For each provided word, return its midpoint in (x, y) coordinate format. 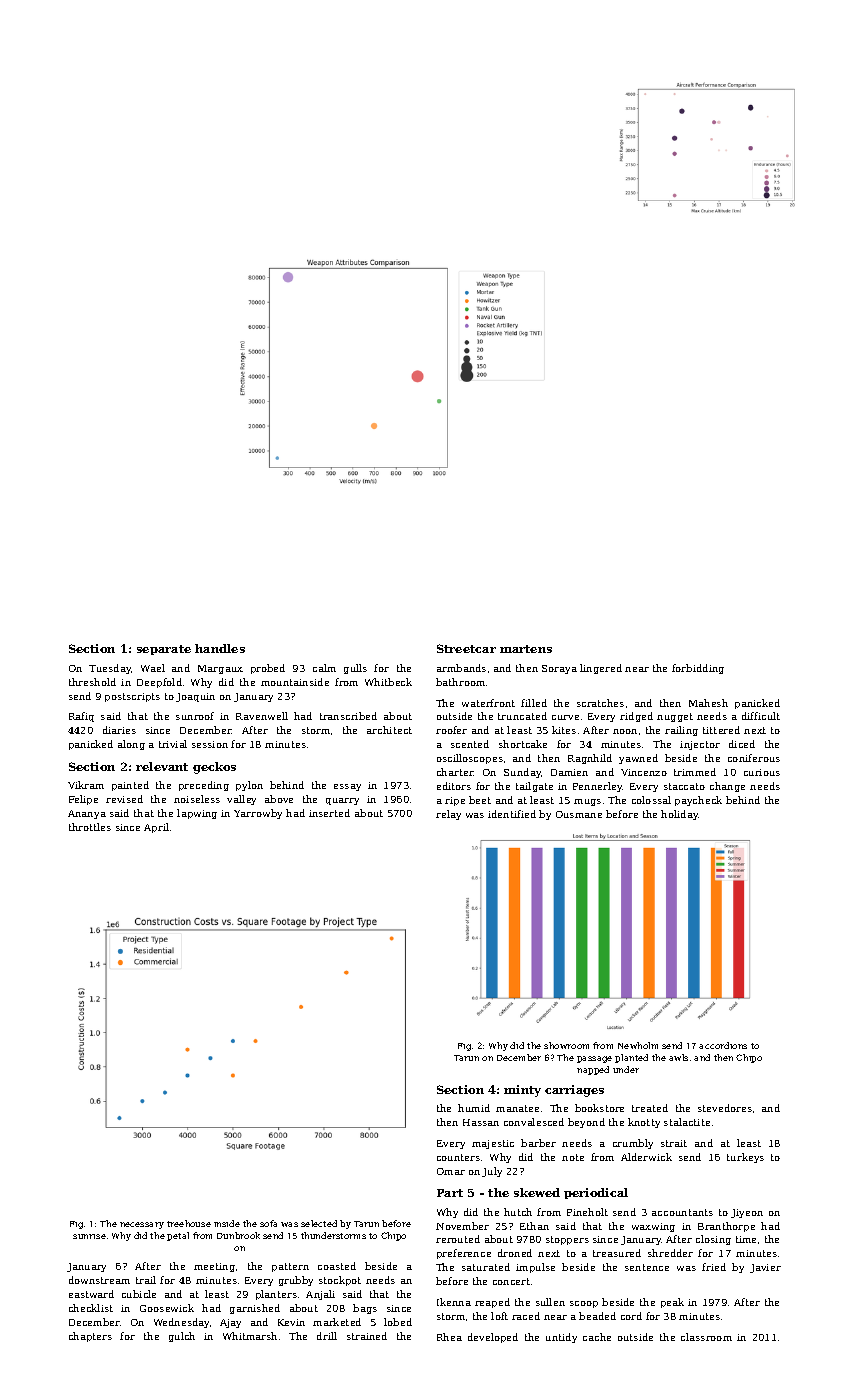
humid (474, 1108)
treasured (617, 1253)
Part (450, 1193)
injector (700, 745)
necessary (142, 1225)
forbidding (698, 669)
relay (448, 815)
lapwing (197, 814)
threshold (92, 682)
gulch (182, 1337)
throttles (90, 827)
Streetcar (466, 648)
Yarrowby (258, 814)
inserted (329, 813)
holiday (680, 815)
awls (678, 1057)
